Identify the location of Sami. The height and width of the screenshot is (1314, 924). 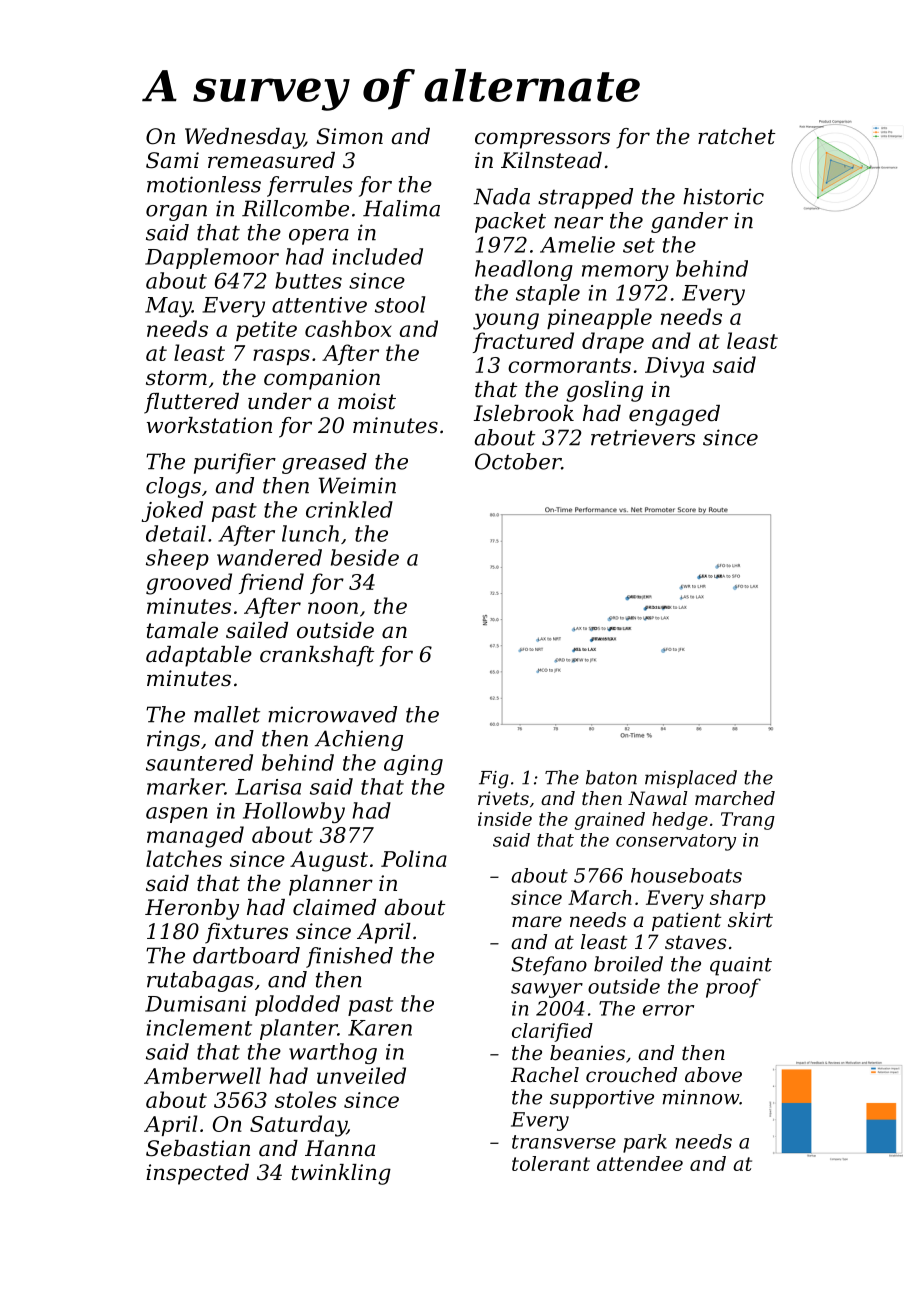
(172, 160).
